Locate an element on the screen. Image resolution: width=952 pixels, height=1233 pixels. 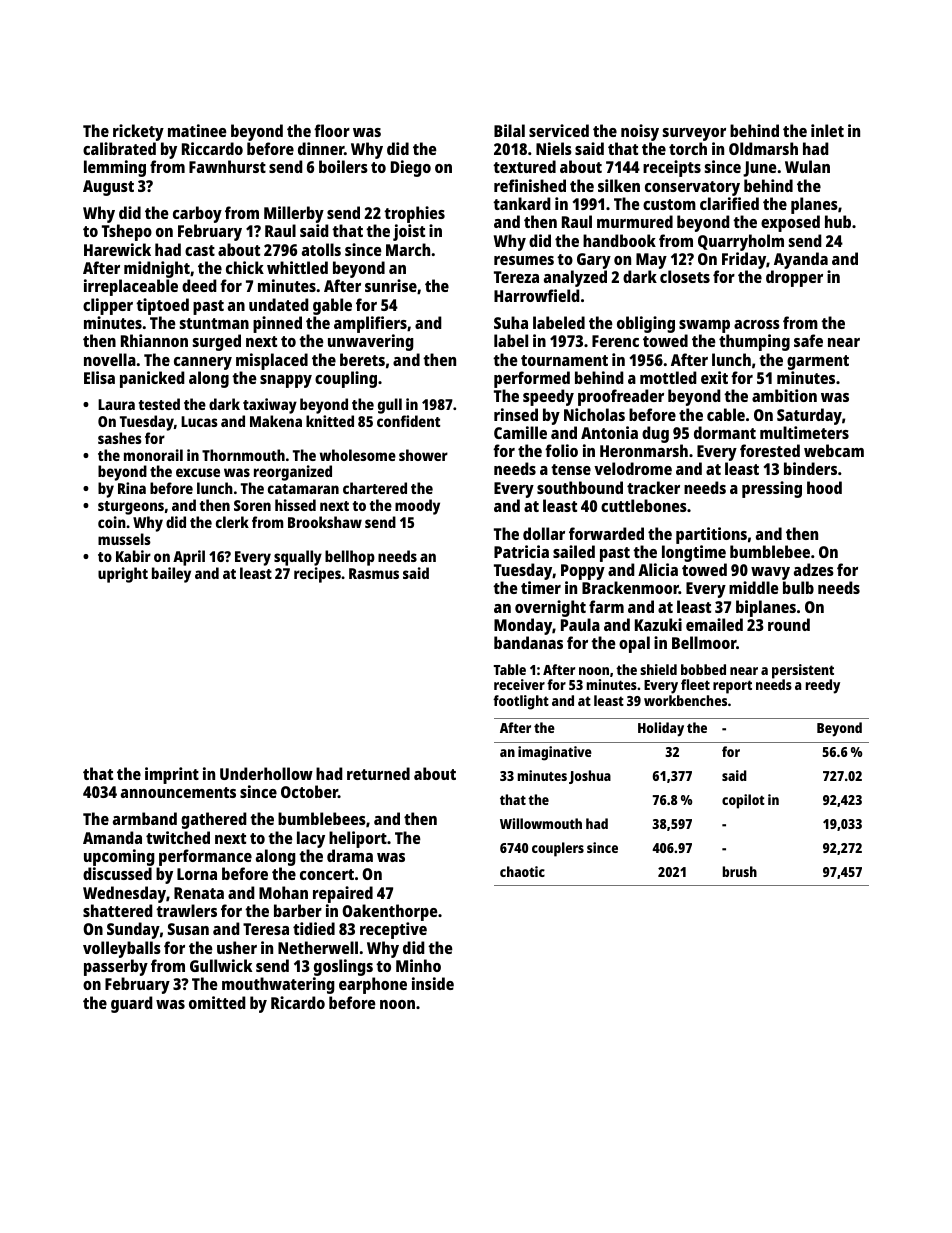
Ricardo is located at coordinates (298, 1002).
